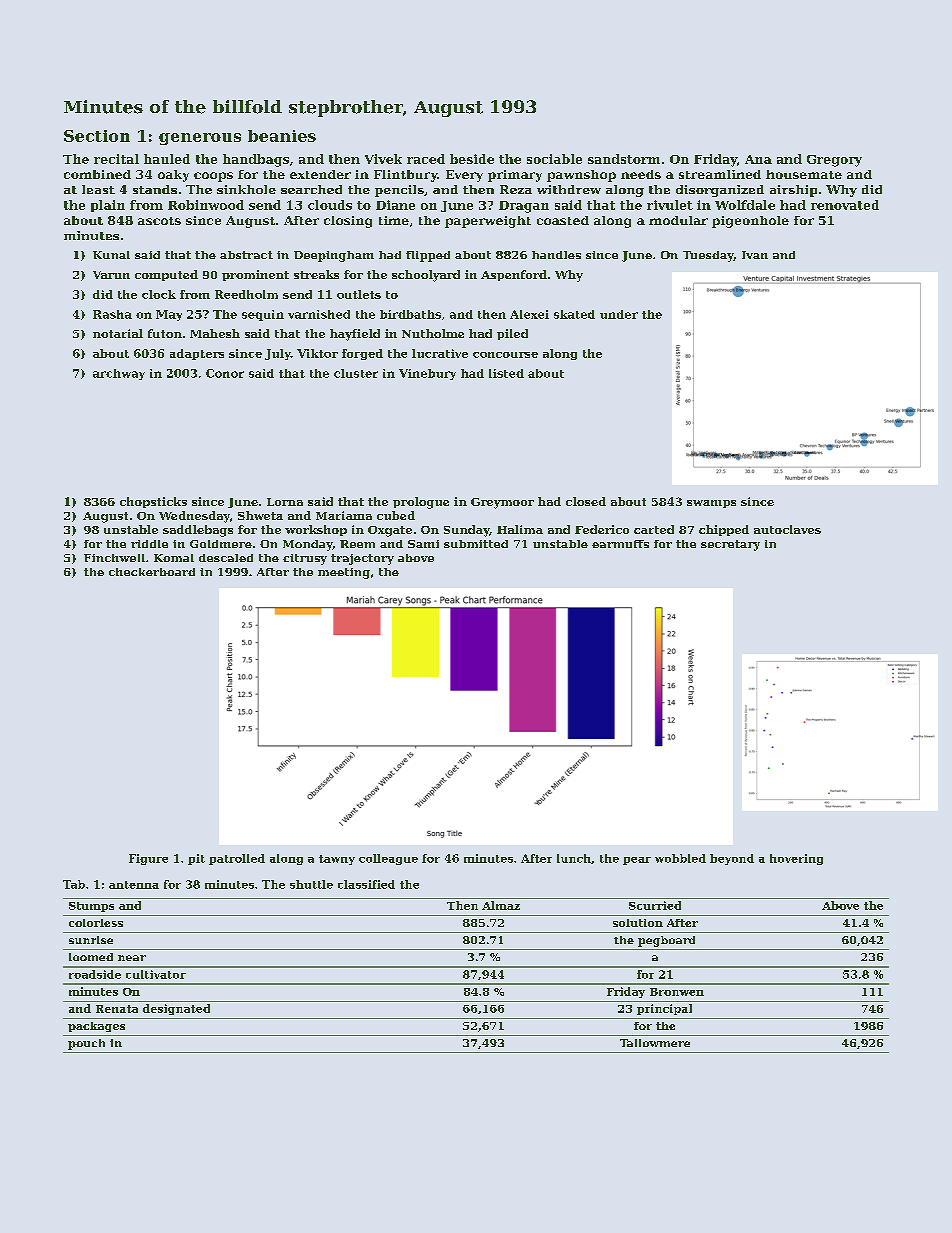 Image resolution: width=952 pixels, height=1233 pixels. I want to click on combined, so click(97, 174).
